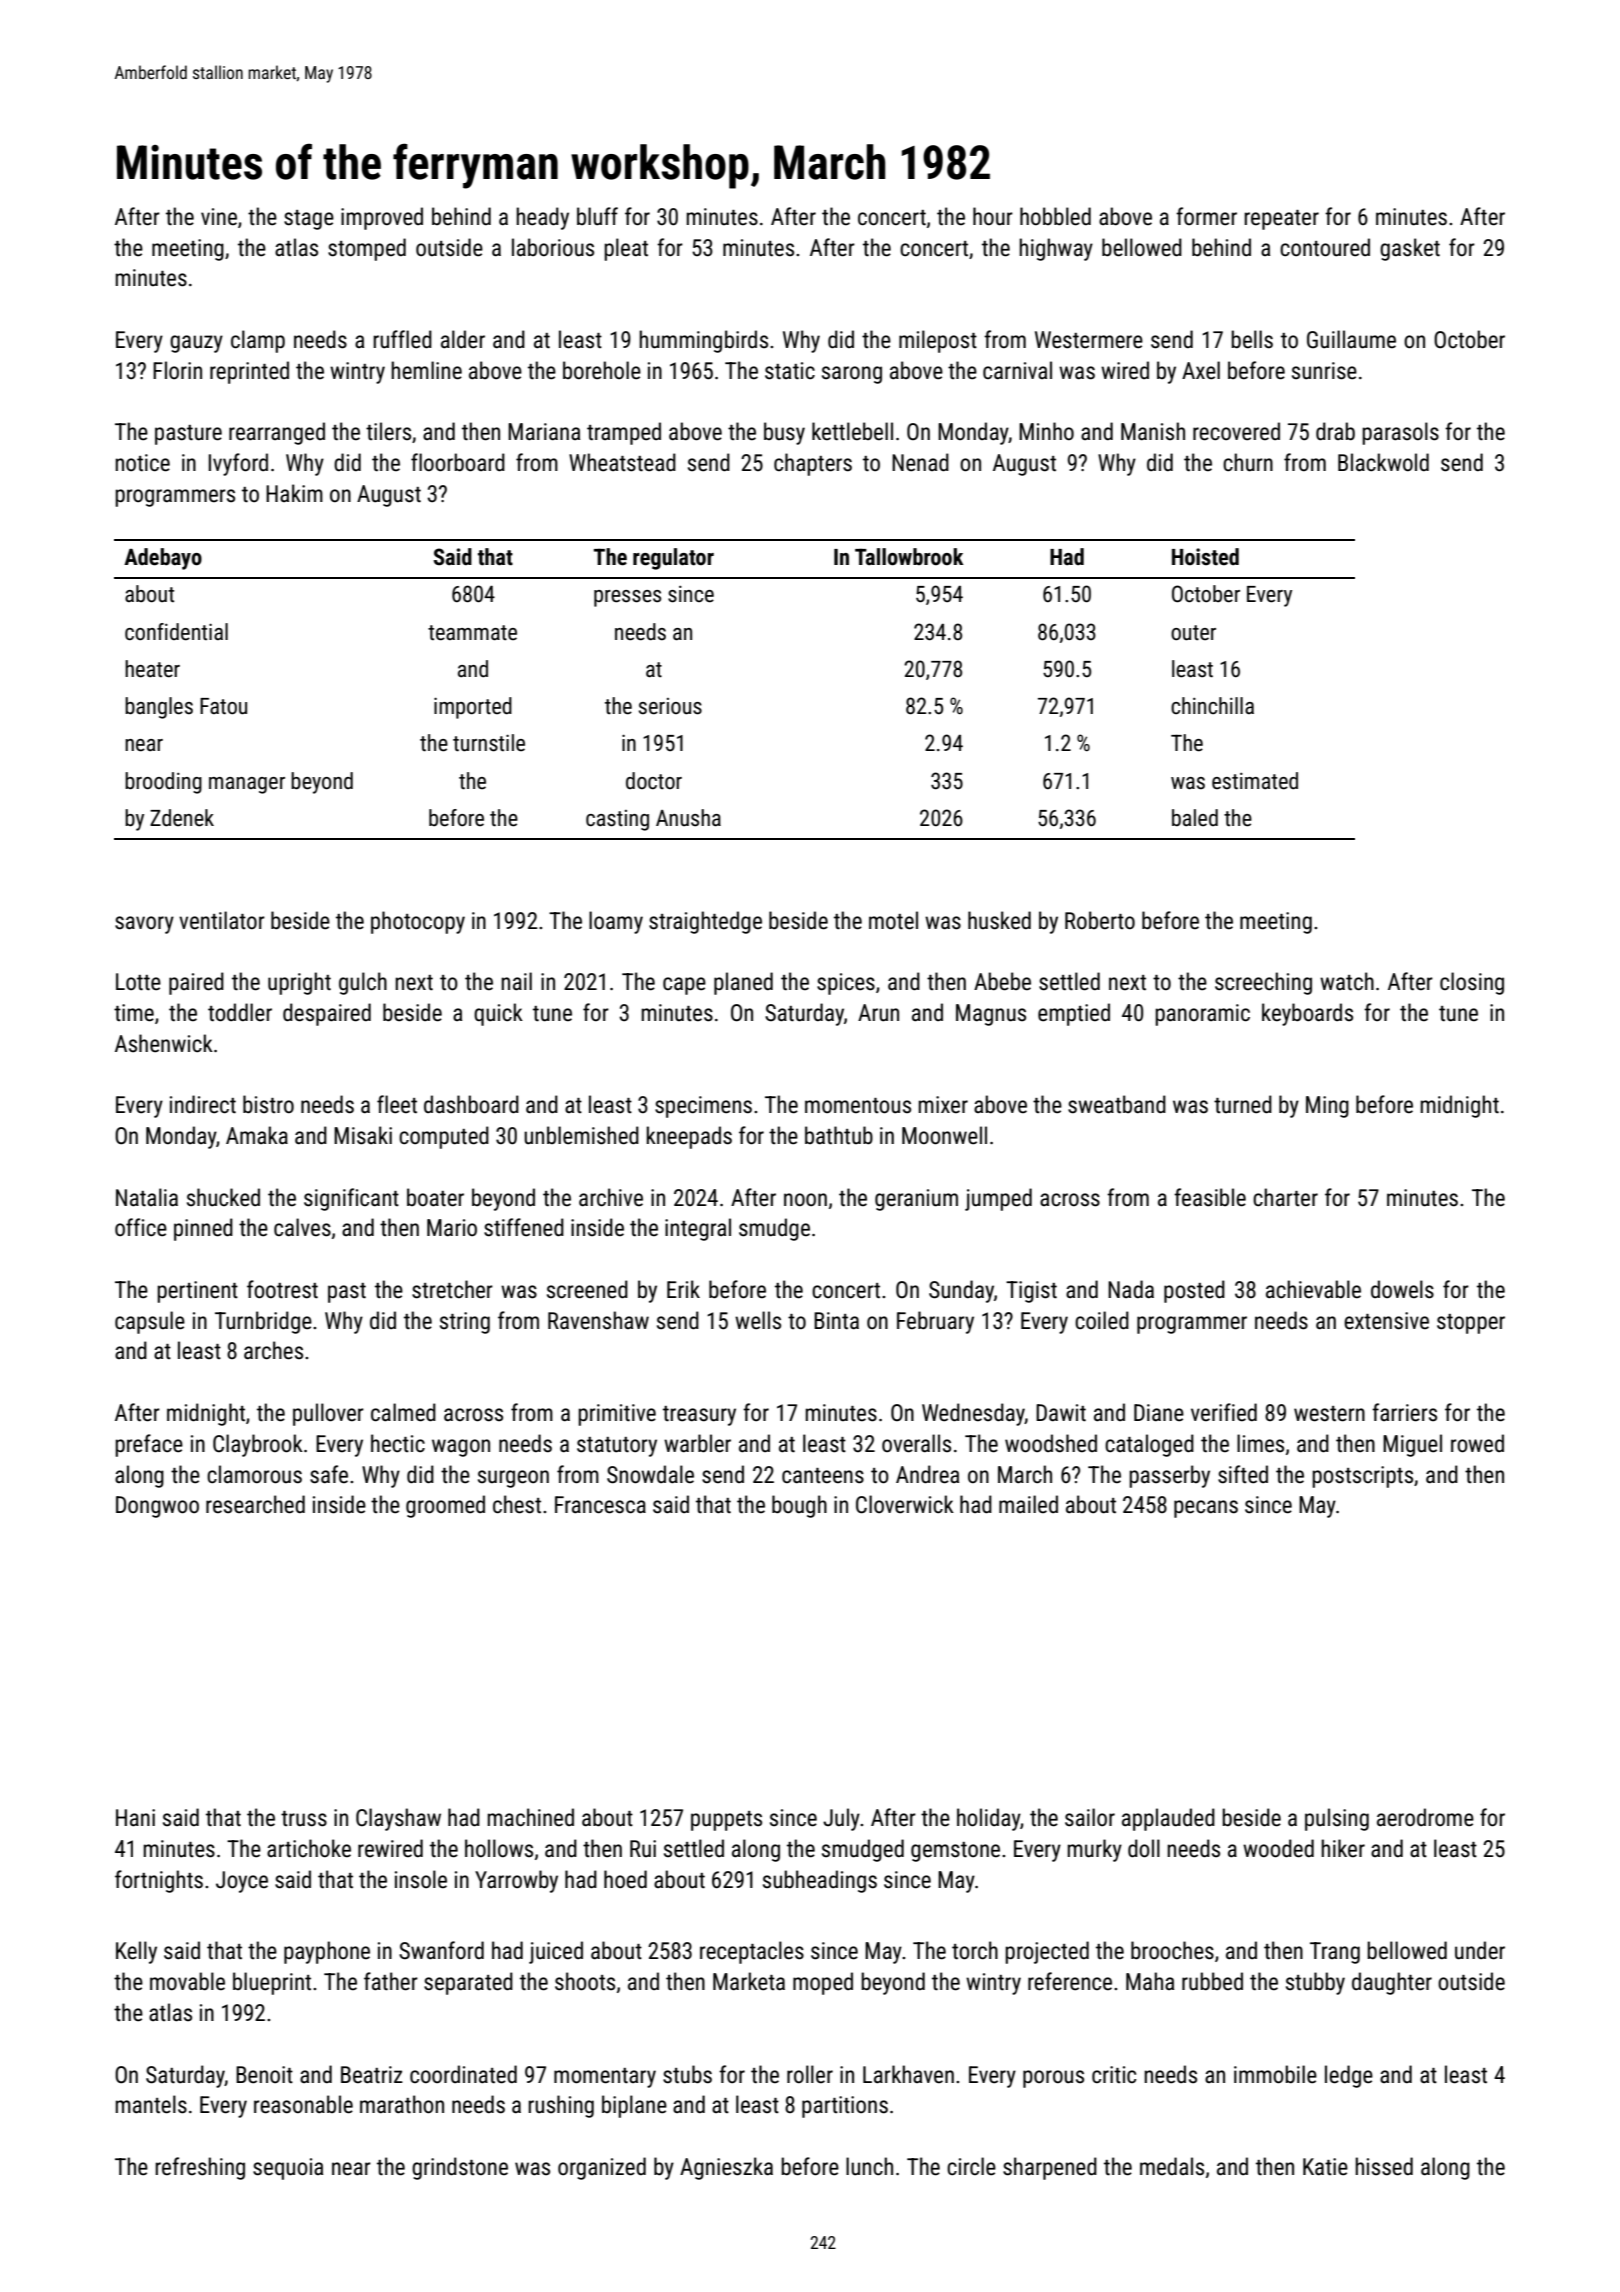  What do you see at coordinates (1347, 981) in the document?
I see `watch` at bounding box center [1347, 981].
